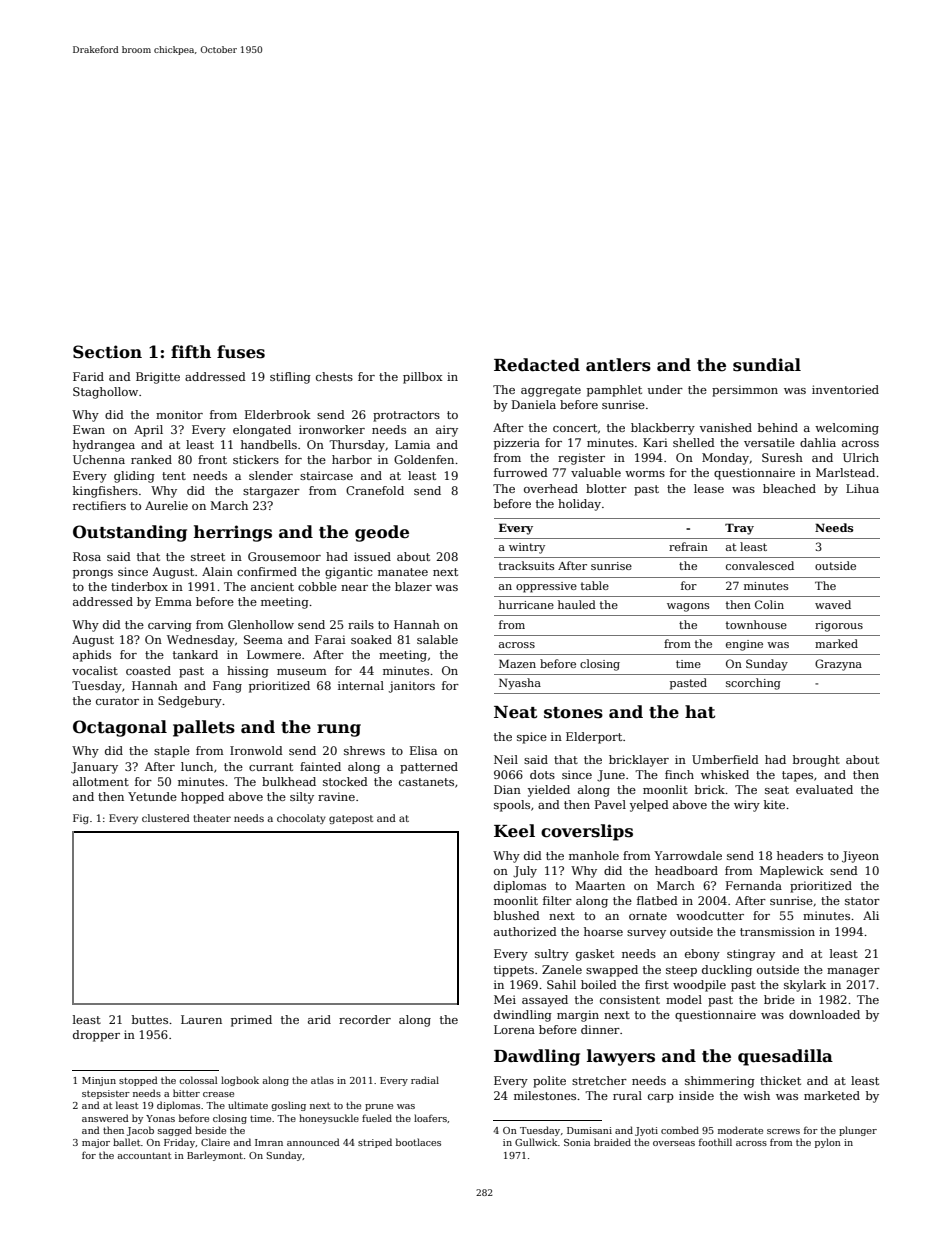 Image resolution: width=952 pixels, height=1233 pixels. I want to click on Section, so click(107, 352).
